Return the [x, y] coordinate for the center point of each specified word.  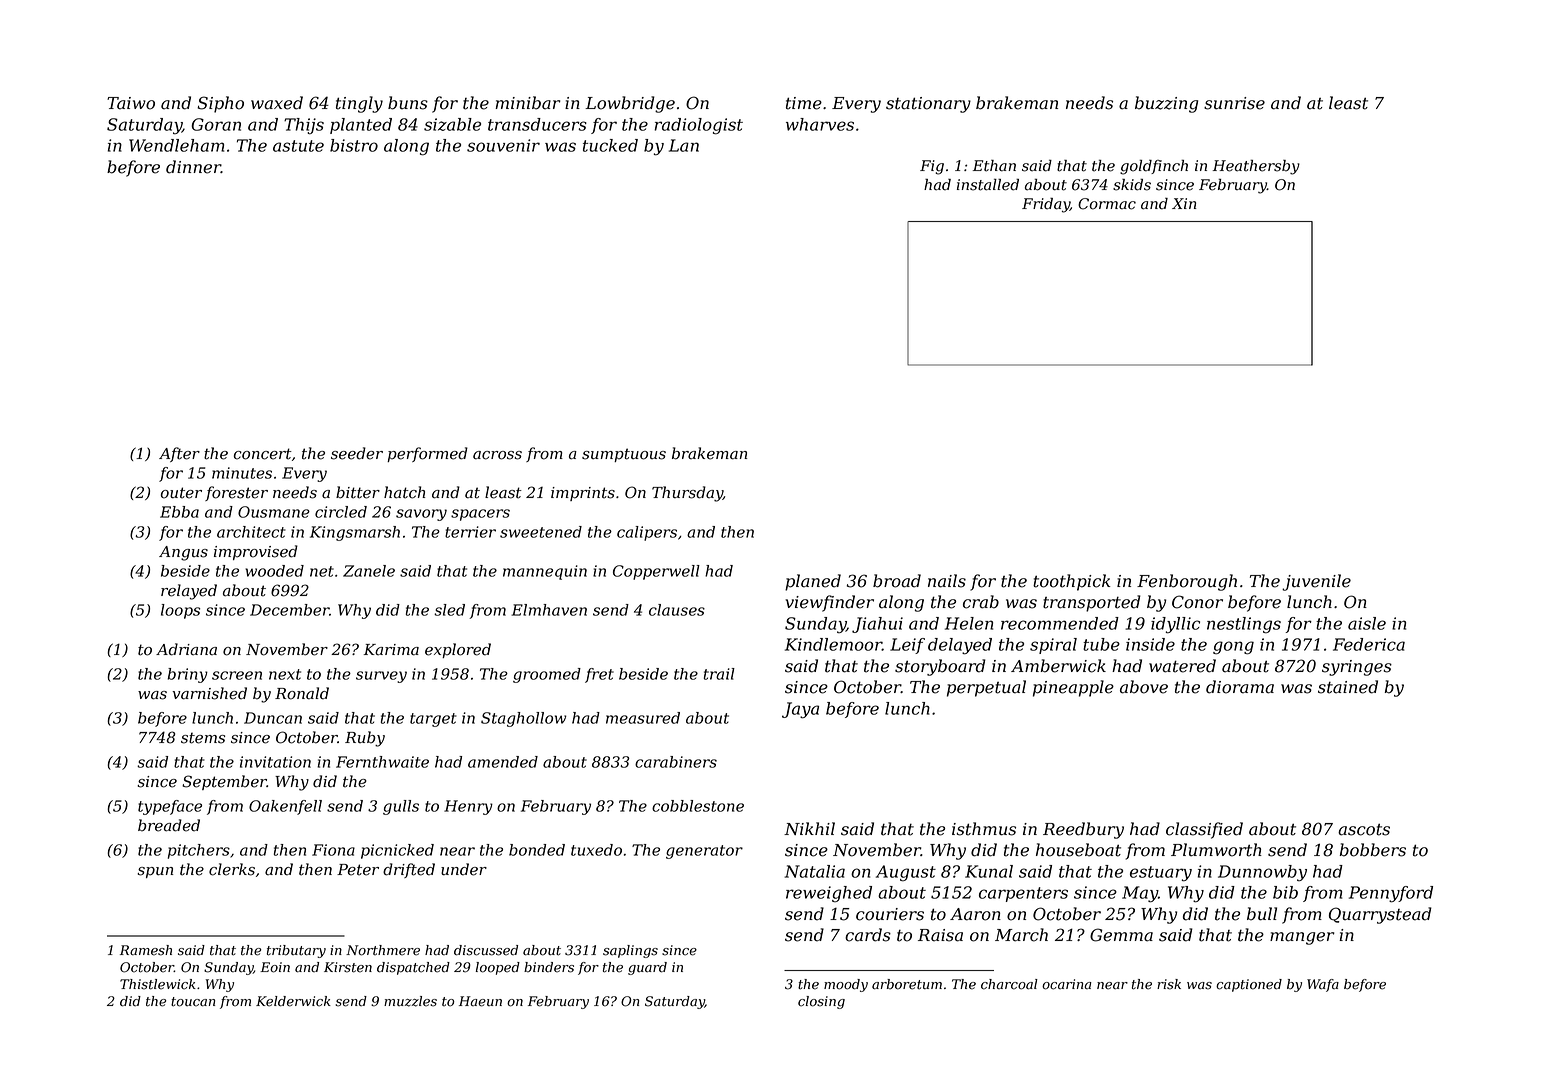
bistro [354, 145]
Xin [1184, 203]
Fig [932, 167]
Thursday [687, 494]
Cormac [1107, 204]
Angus [183, 553]
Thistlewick [158, 984]
